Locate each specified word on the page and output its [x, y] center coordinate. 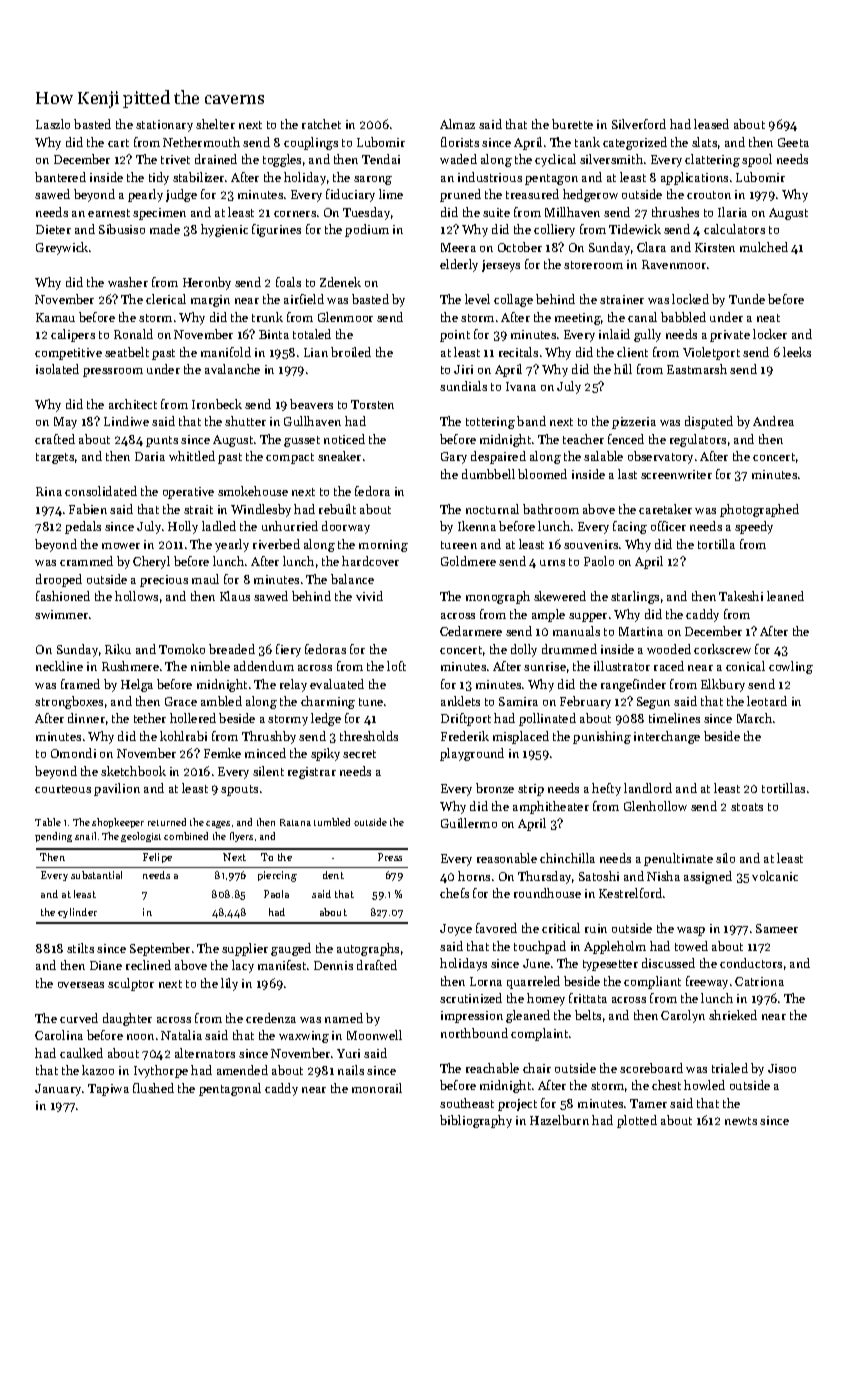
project [517, 1105]
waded [458, 159]
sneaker [339, 456]
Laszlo [53, 124]
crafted [55, 439]
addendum [264, 666]
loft [396, 666]
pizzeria [634, 423]
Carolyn [683, 1016]
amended [242, 1070]
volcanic [775, 876]
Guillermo [469, 823]
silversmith [611, 159]
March [754, 718]
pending [53, 837]
